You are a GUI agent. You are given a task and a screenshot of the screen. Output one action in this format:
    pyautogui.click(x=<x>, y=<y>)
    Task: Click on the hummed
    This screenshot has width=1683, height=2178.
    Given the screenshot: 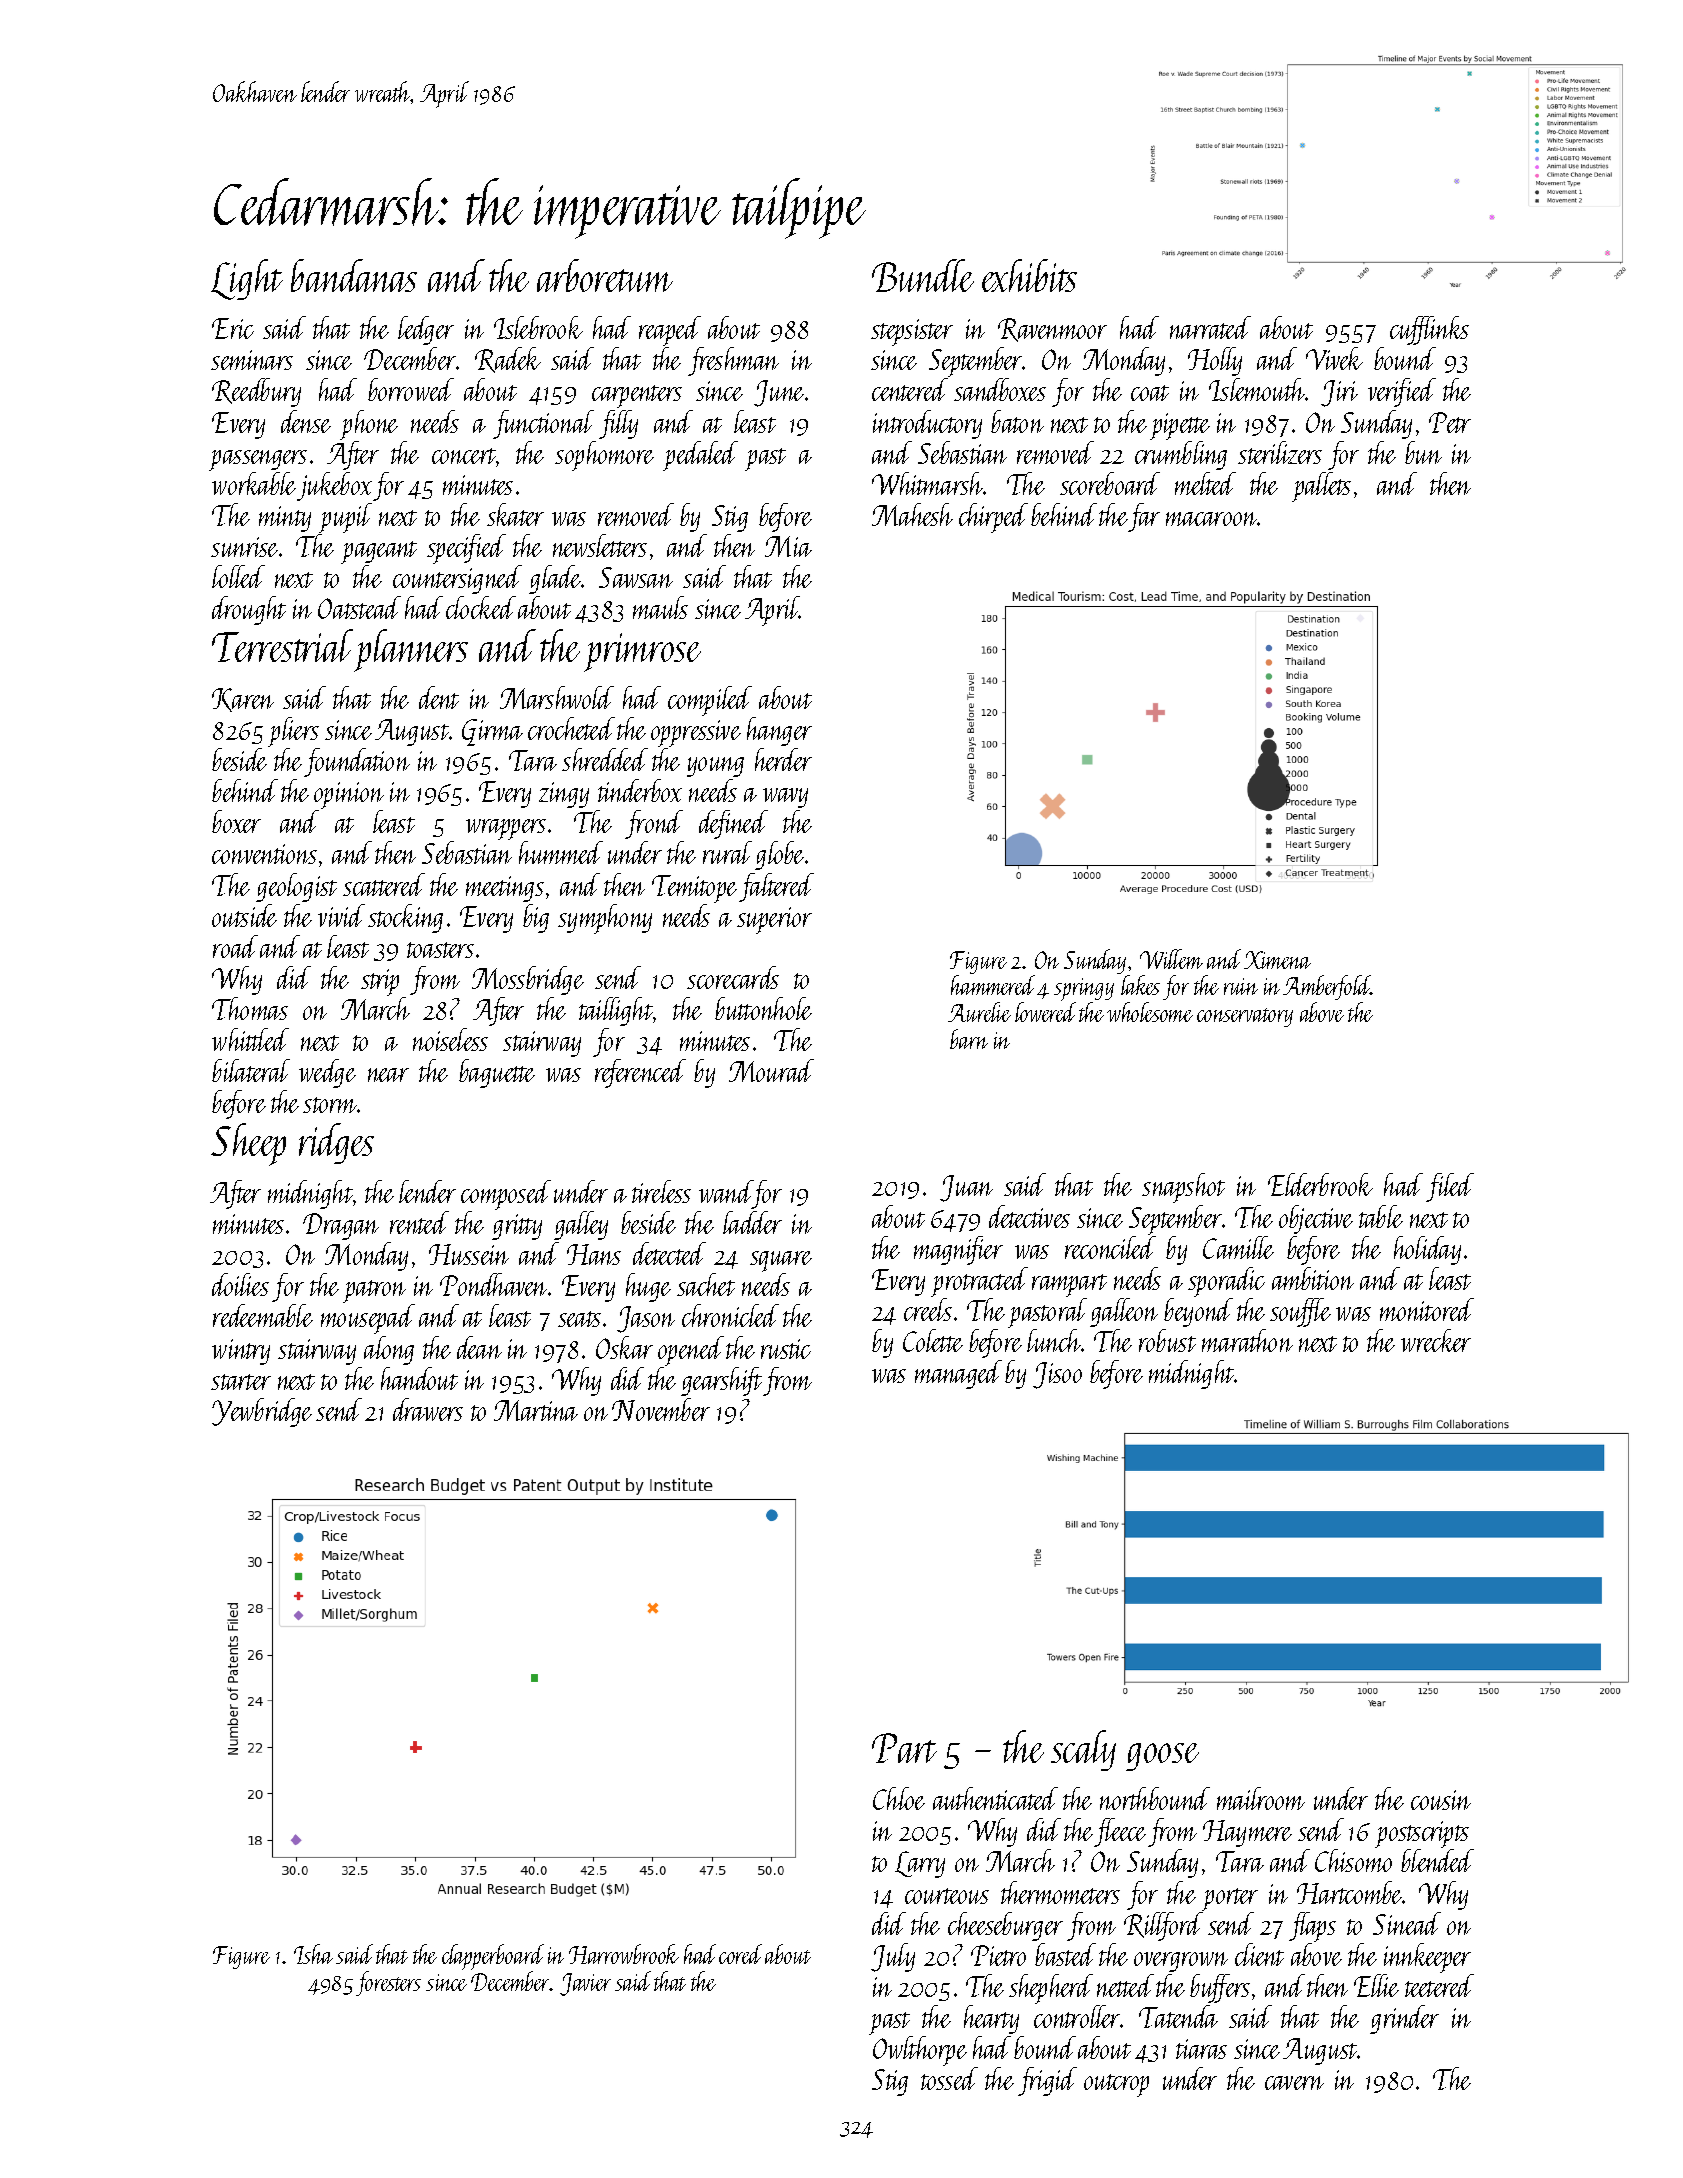 What is the action you would take?
    pyautogui.click(x=561, y=852)
